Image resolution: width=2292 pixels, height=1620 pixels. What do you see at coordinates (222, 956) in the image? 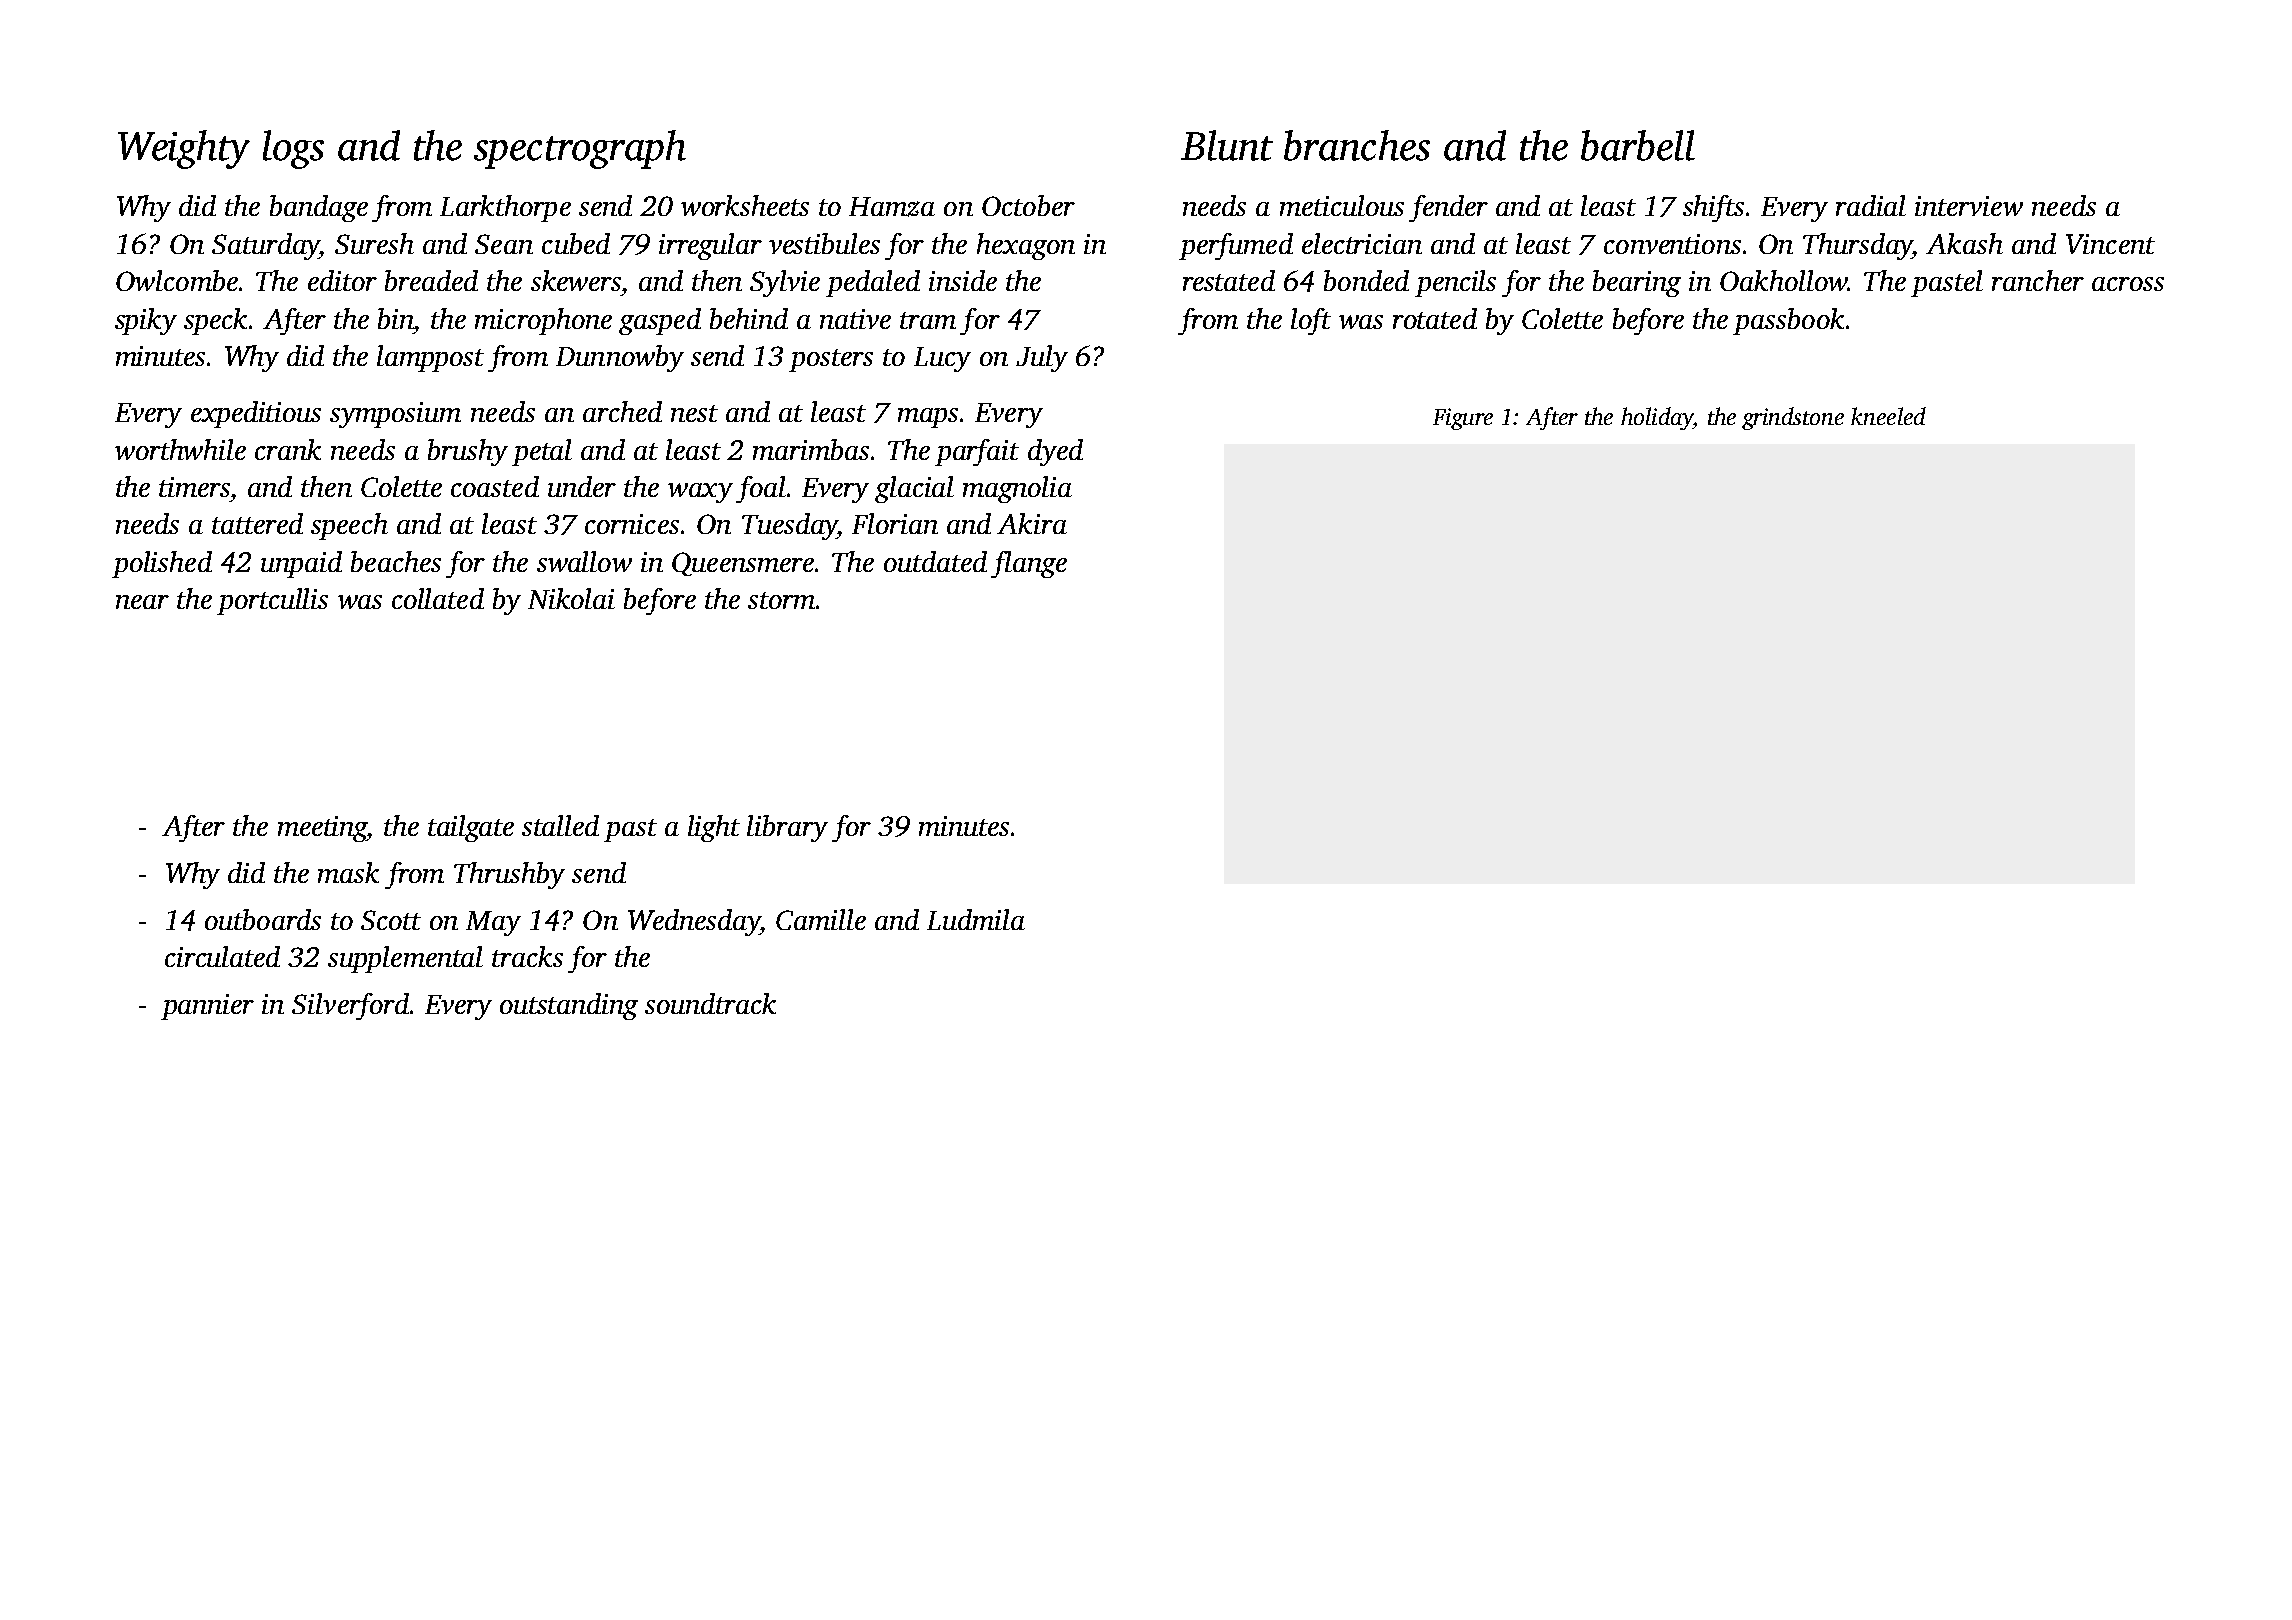
I see `circulated` at bounding box center [222, 956].
